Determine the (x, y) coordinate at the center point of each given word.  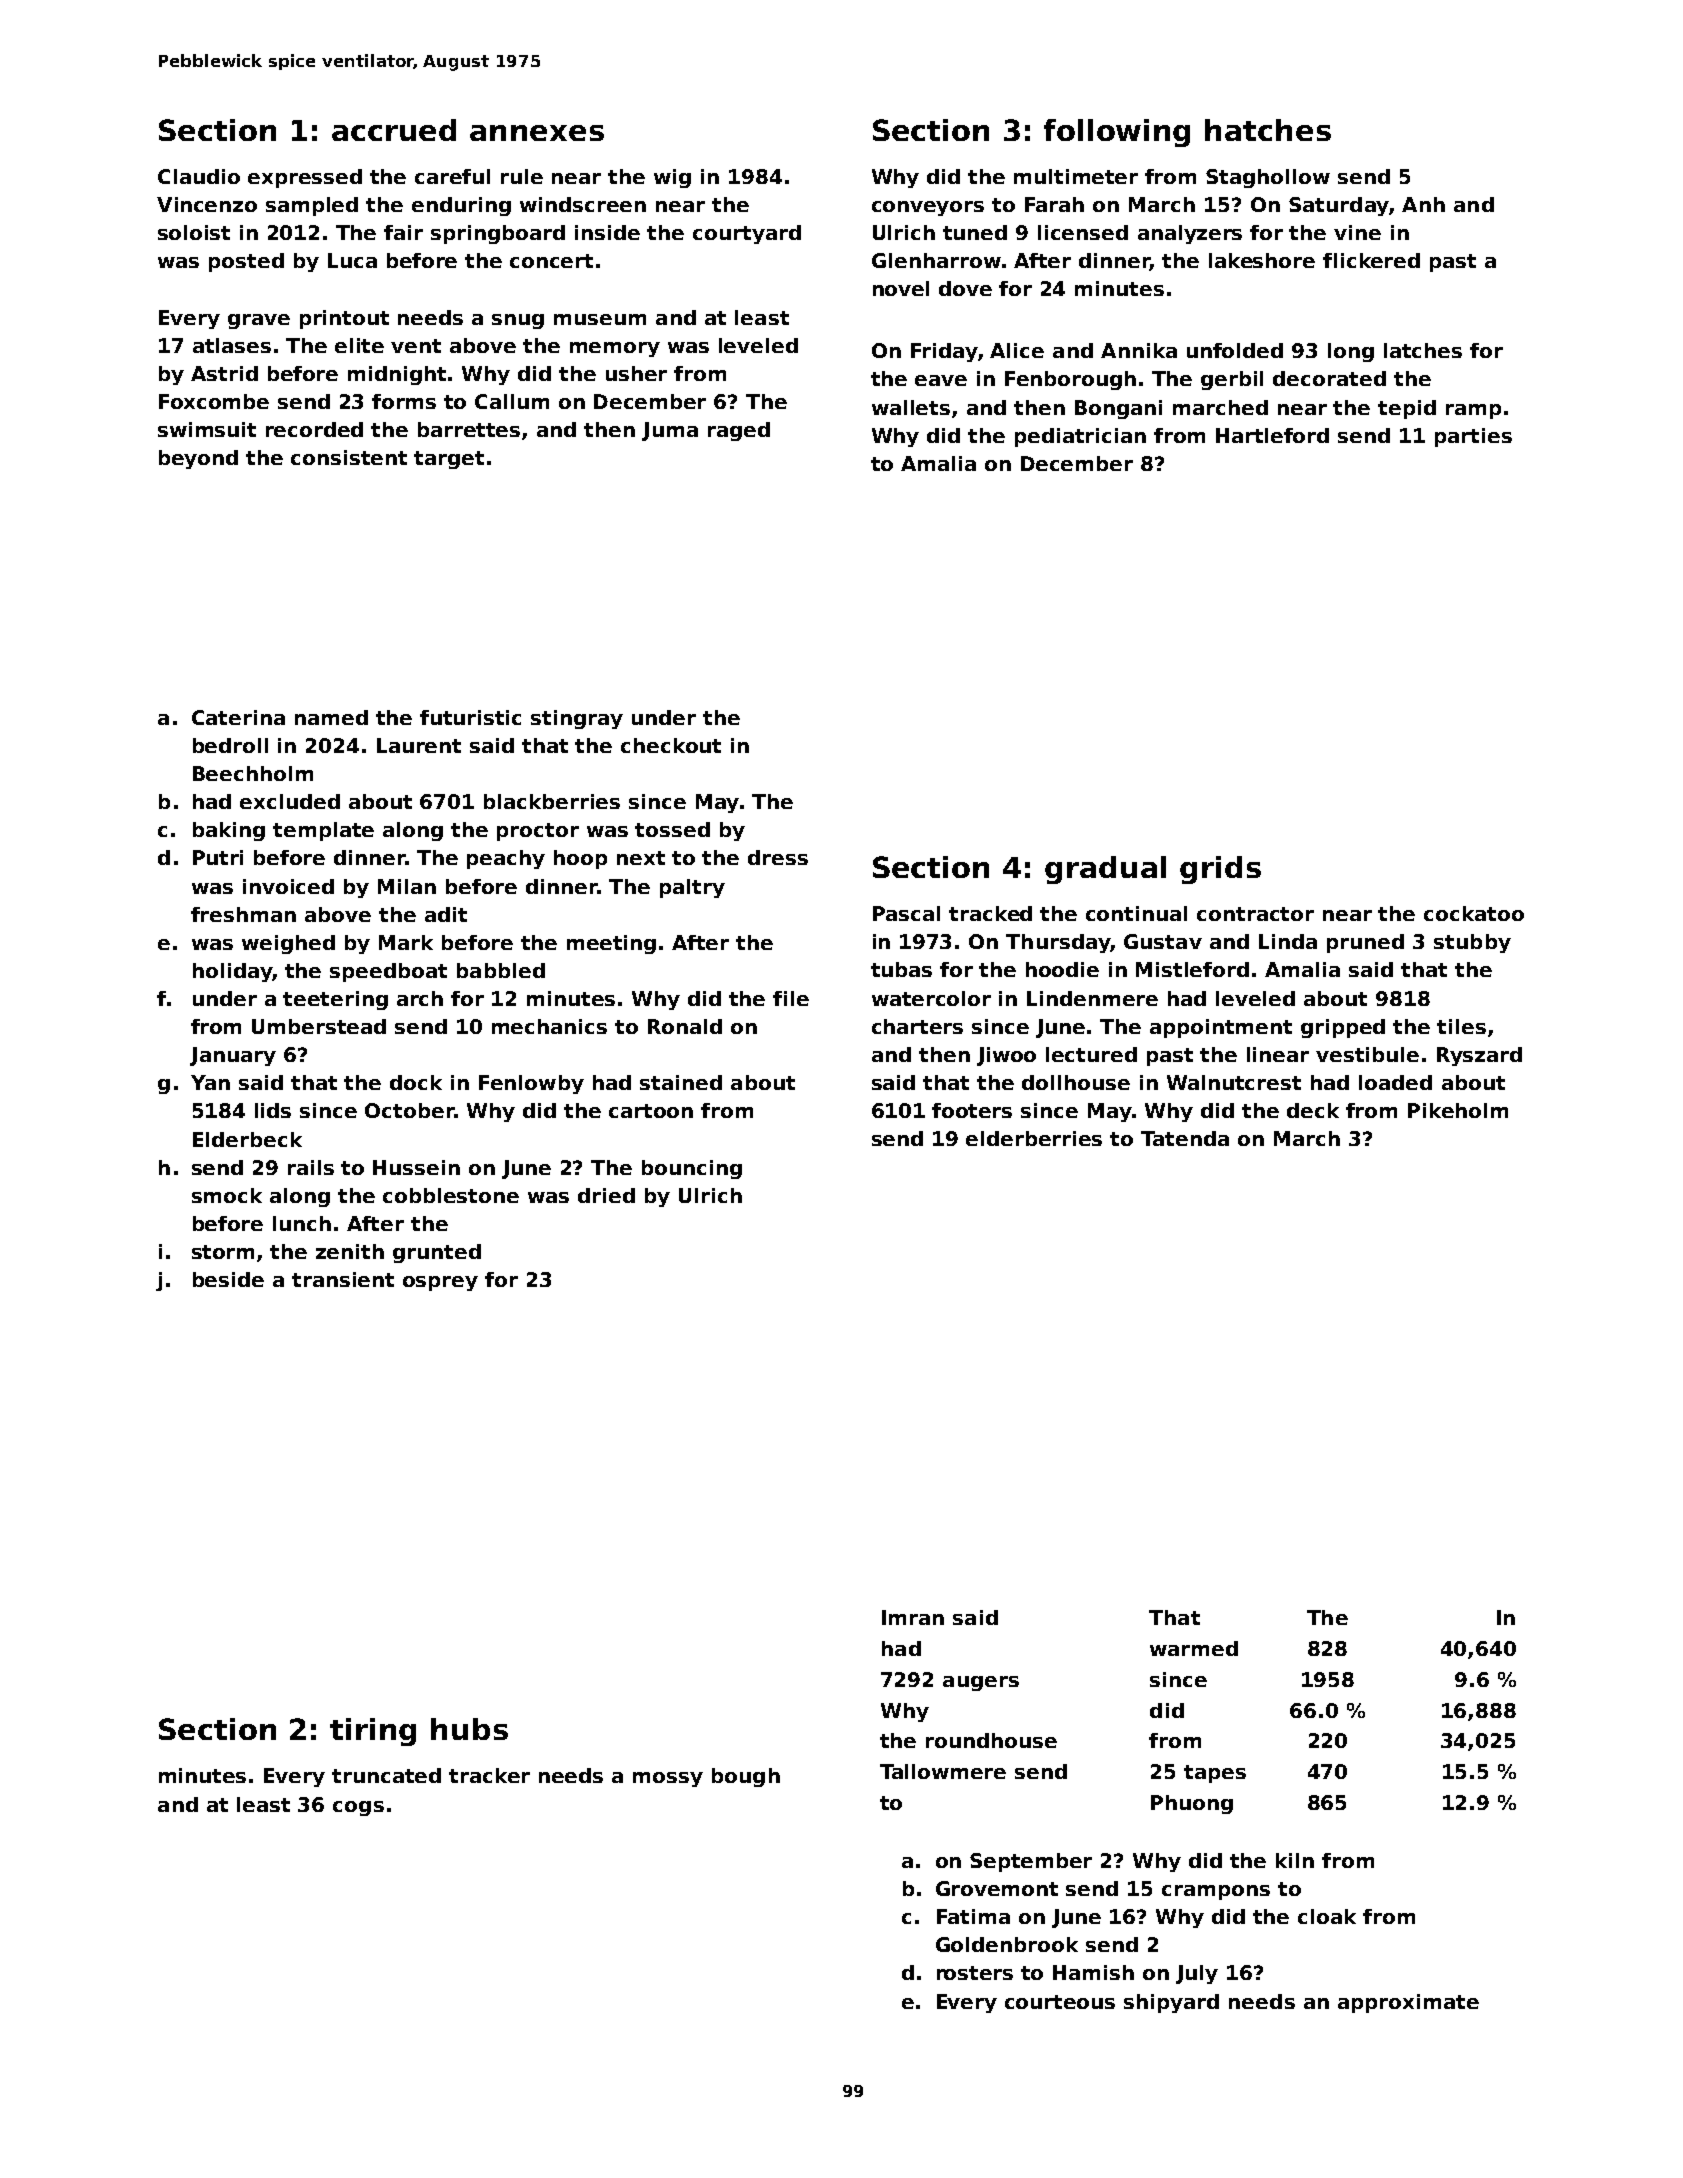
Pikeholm (1458, 1110)
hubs (469, 1729)
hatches (1268, 130)
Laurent (419, 745)
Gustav (1163, 941)
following (1117, 133)
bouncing (692, 1169)
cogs (358, 1808)
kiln (1295, 1860)
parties (1473, 437)
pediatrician (1080, 437)
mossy (668, 1779)
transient (343, 1279)
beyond (198, 459)
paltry (692, 888)
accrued (394, 130)
